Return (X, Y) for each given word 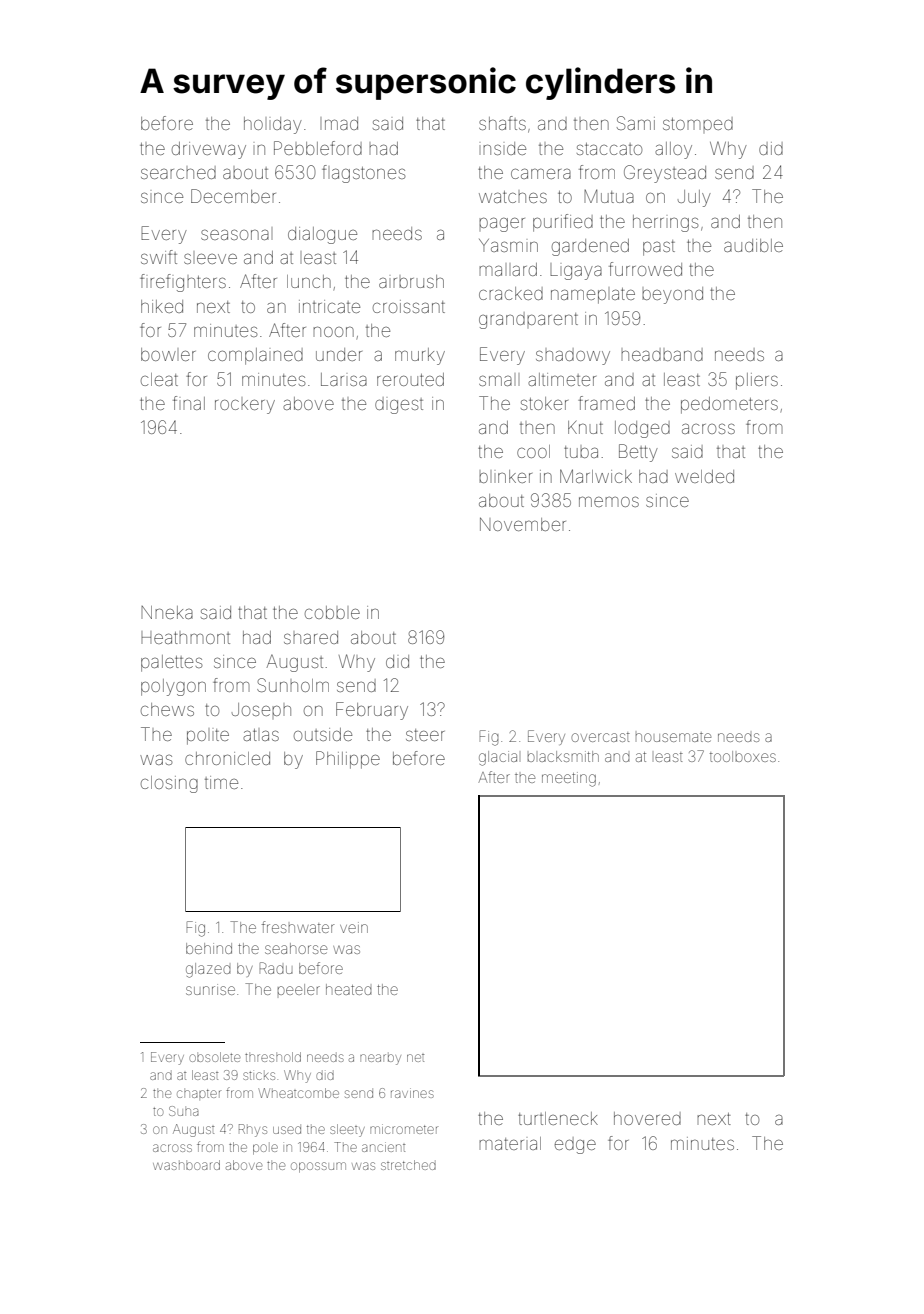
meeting (569, 779)
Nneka (167, 612)
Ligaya (576, 271)
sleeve (210, 258)
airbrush (411, 281)
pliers (757, 381)
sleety (347, 1130)
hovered (647, 1118)
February (372, 711)
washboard (186, 1165)
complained (255, 356)
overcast (600, 737)
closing (169, 784)
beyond (672, 295)
